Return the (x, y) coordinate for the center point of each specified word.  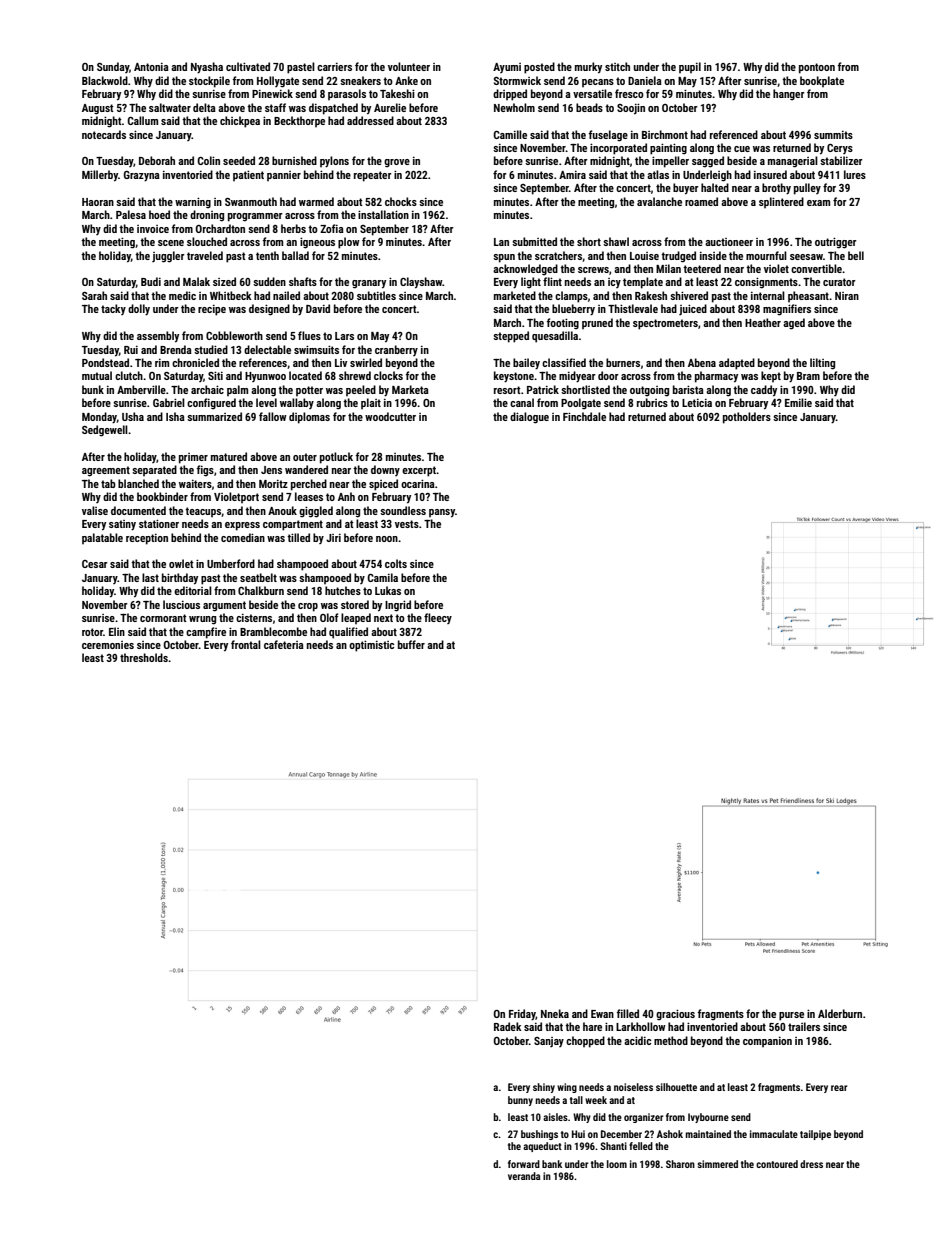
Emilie (798, 402)
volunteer (409, 66)
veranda (524, 1176)
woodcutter (390, 416)
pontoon (817, 68)
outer (305, 457)
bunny (520, 1101)
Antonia (151, 67)
